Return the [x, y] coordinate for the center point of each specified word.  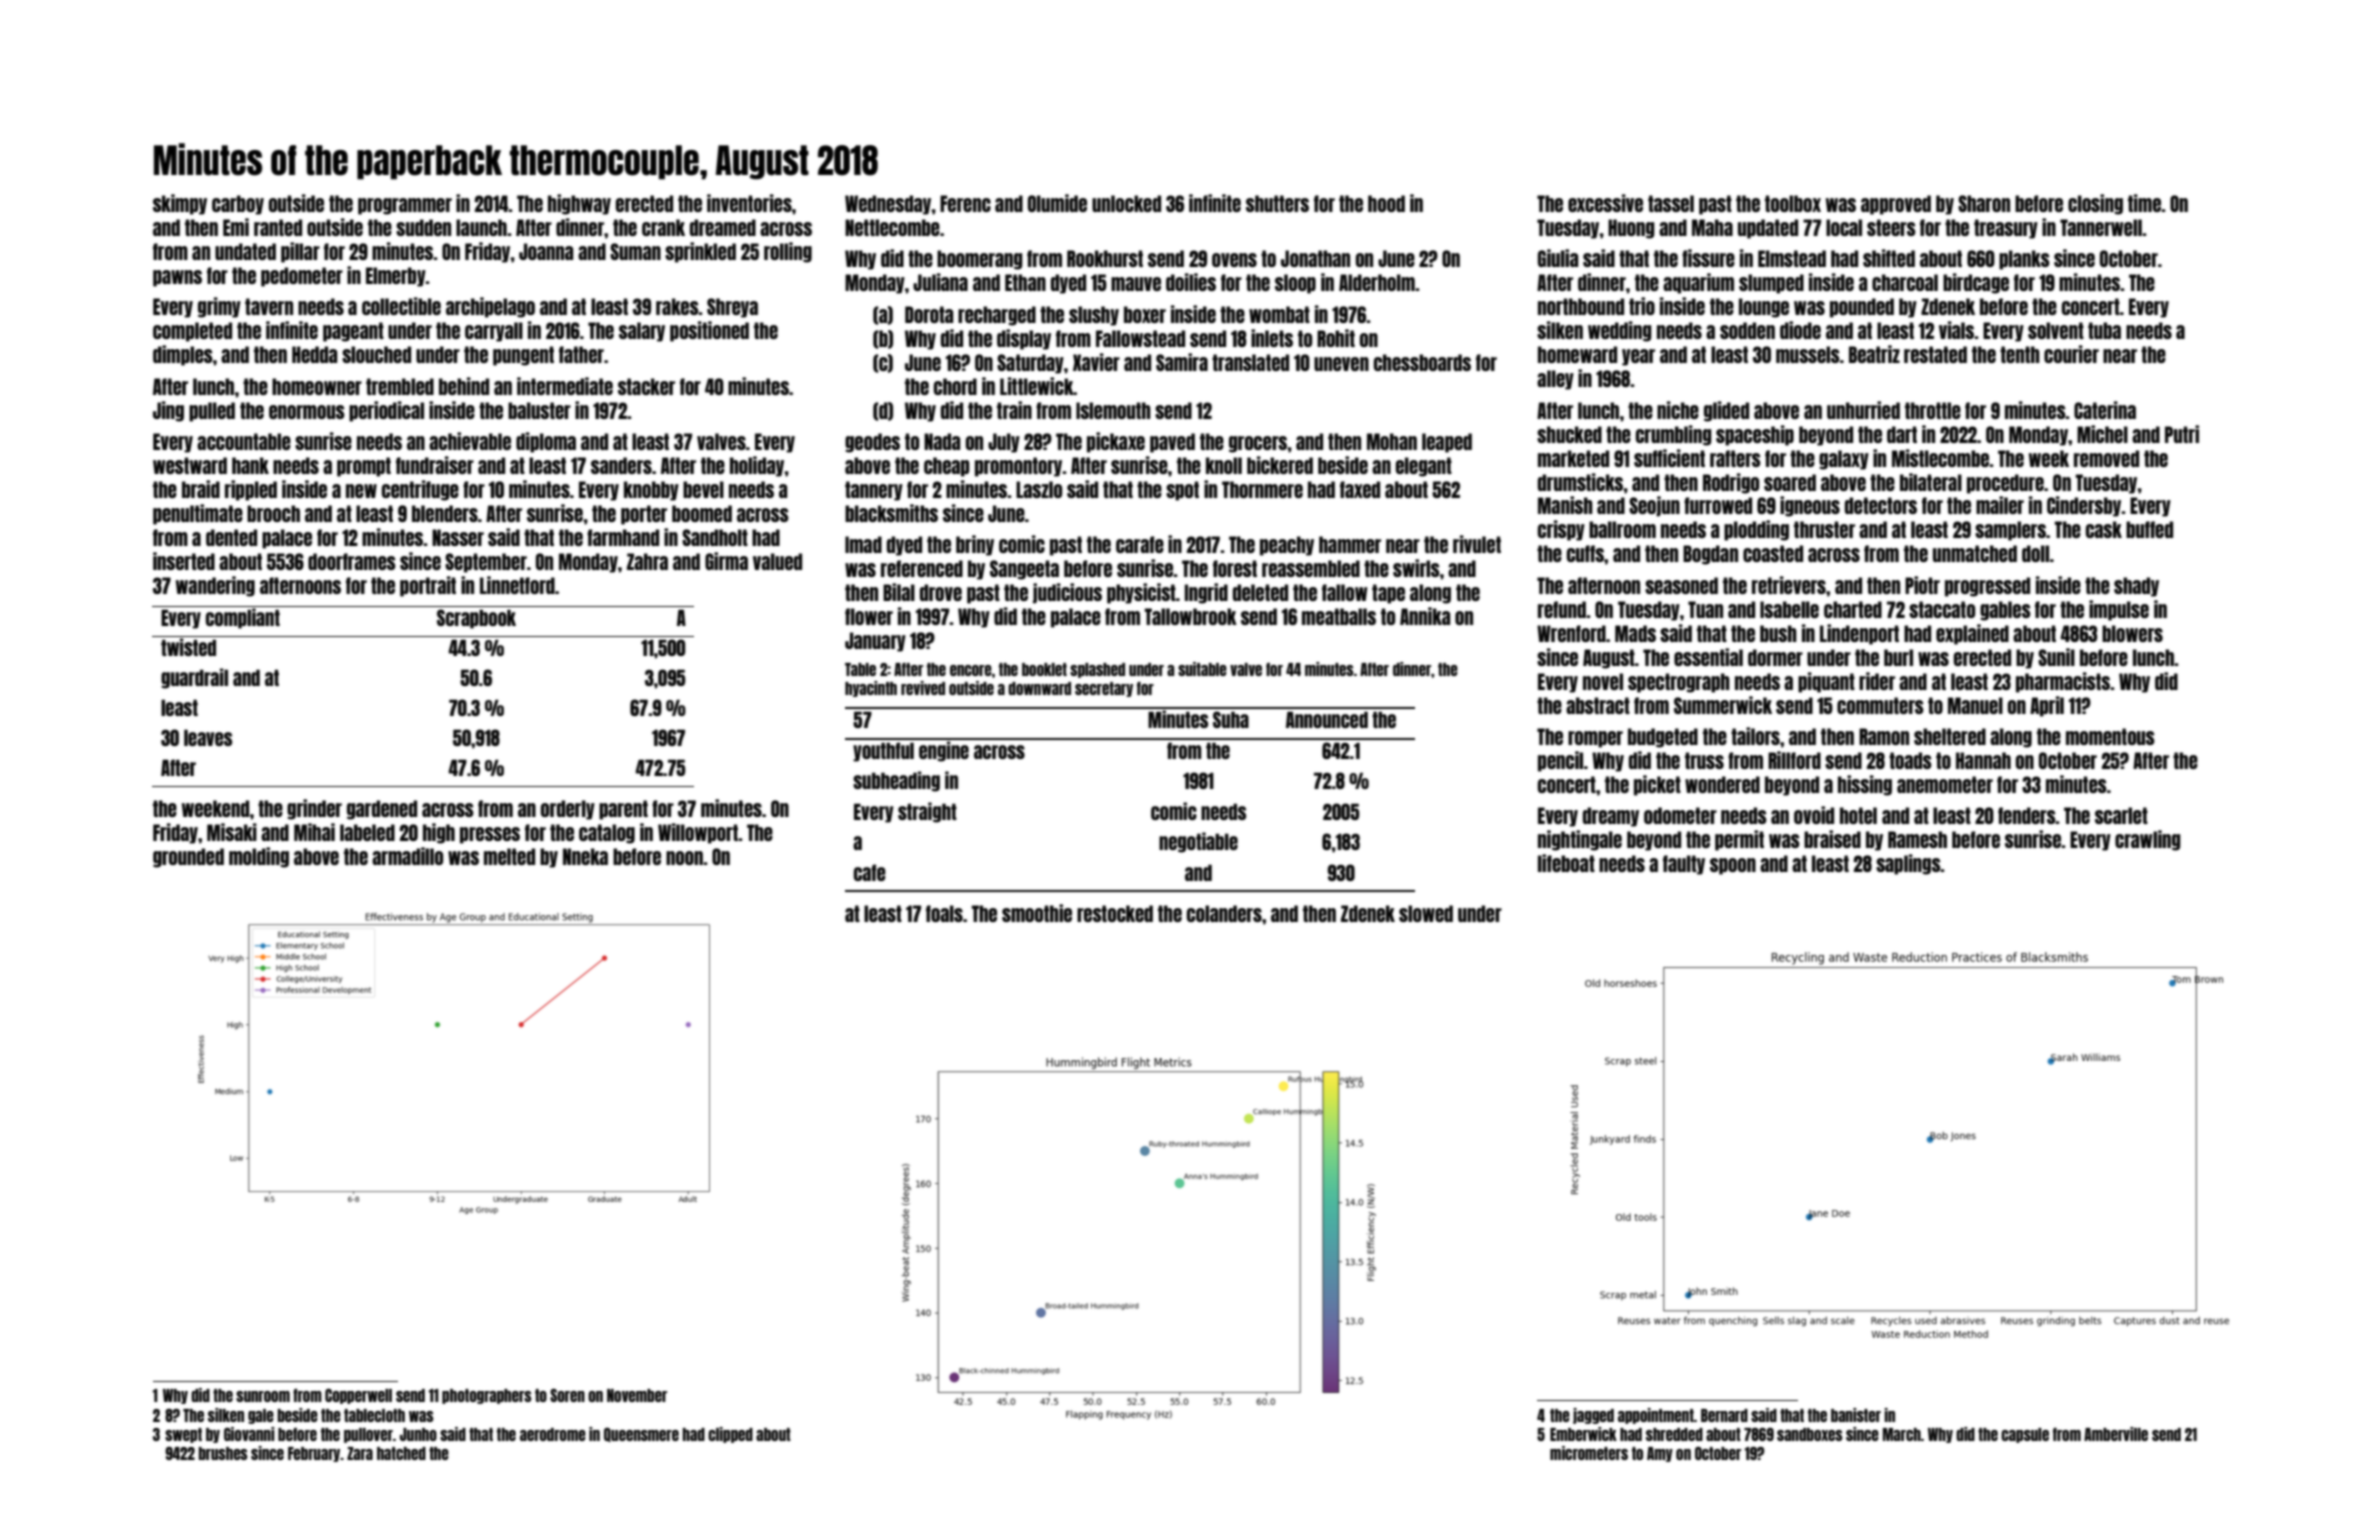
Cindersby [2084, 506]
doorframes [352, 561]
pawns [177, 278]
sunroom [263, 1396]
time [2145, 203]
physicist [1141, 593]
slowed [1426, 913]
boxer [1145, 314]
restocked [1115, 913]
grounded [188, 858]
